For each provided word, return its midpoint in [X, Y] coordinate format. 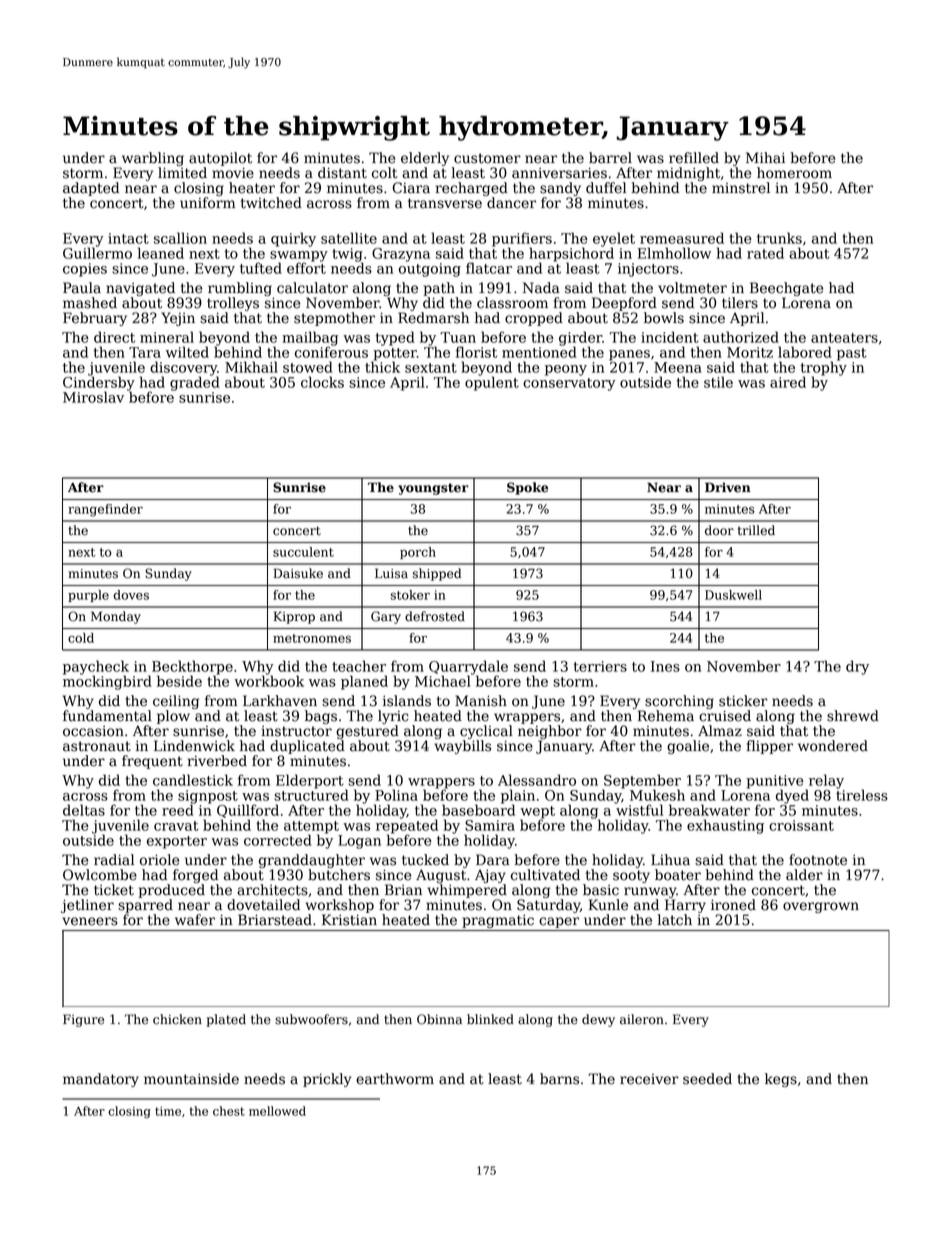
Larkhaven [280, 701]
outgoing [430, 270]
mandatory [101, 1080]
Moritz [750, 352]
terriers [600, 666]
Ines [665, 666]
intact [128, 238]
